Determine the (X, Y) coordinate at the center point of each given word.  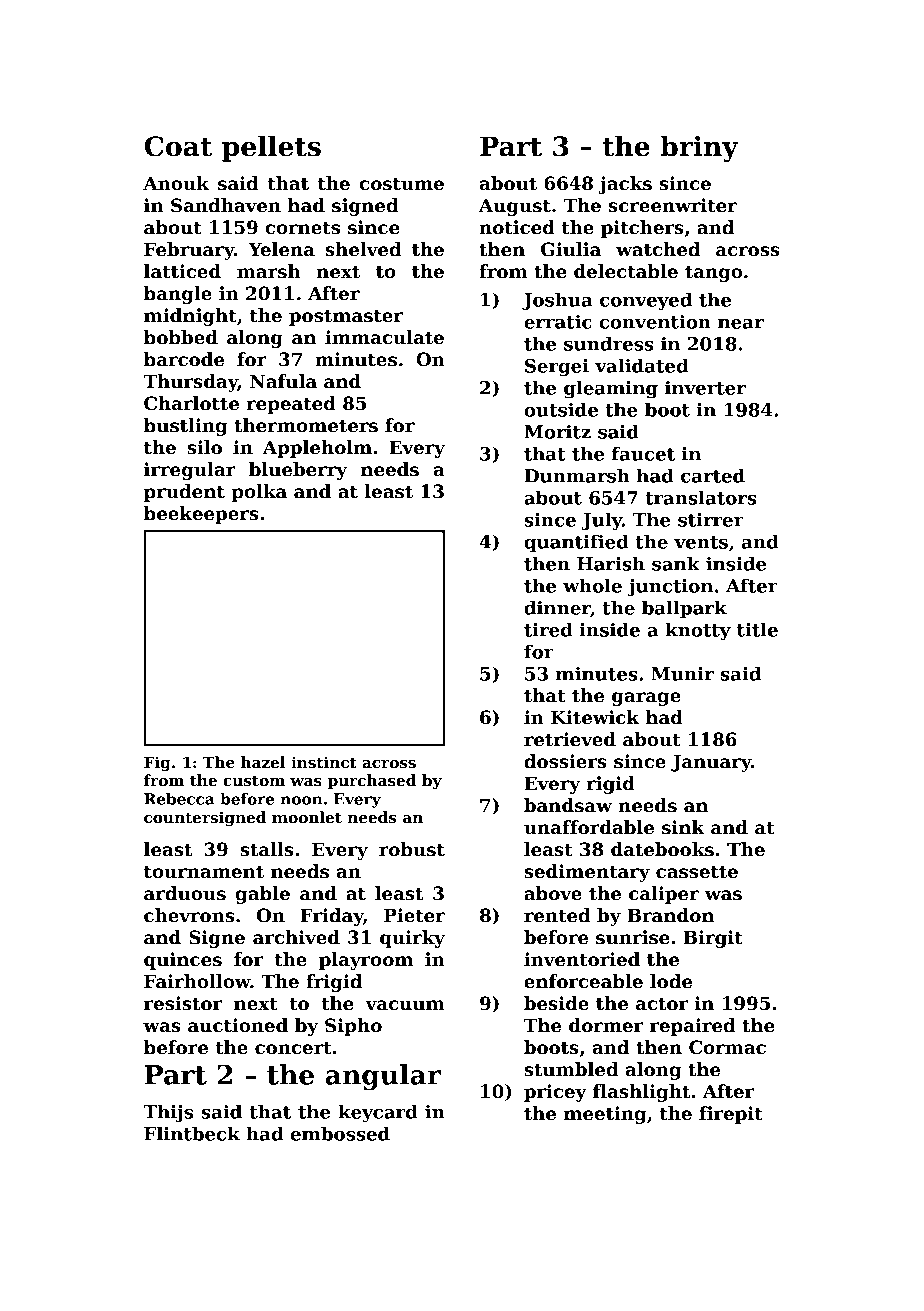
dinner (557, 608)
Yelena (281, 249)
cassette (697, 872)
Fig (157, 764)
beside (556, 1003)
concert (293, 1048)
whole (592, 585)
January (711, 763)
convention (655, 322)
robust (412, 849)
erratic (558, 322)
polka (259, 493)
